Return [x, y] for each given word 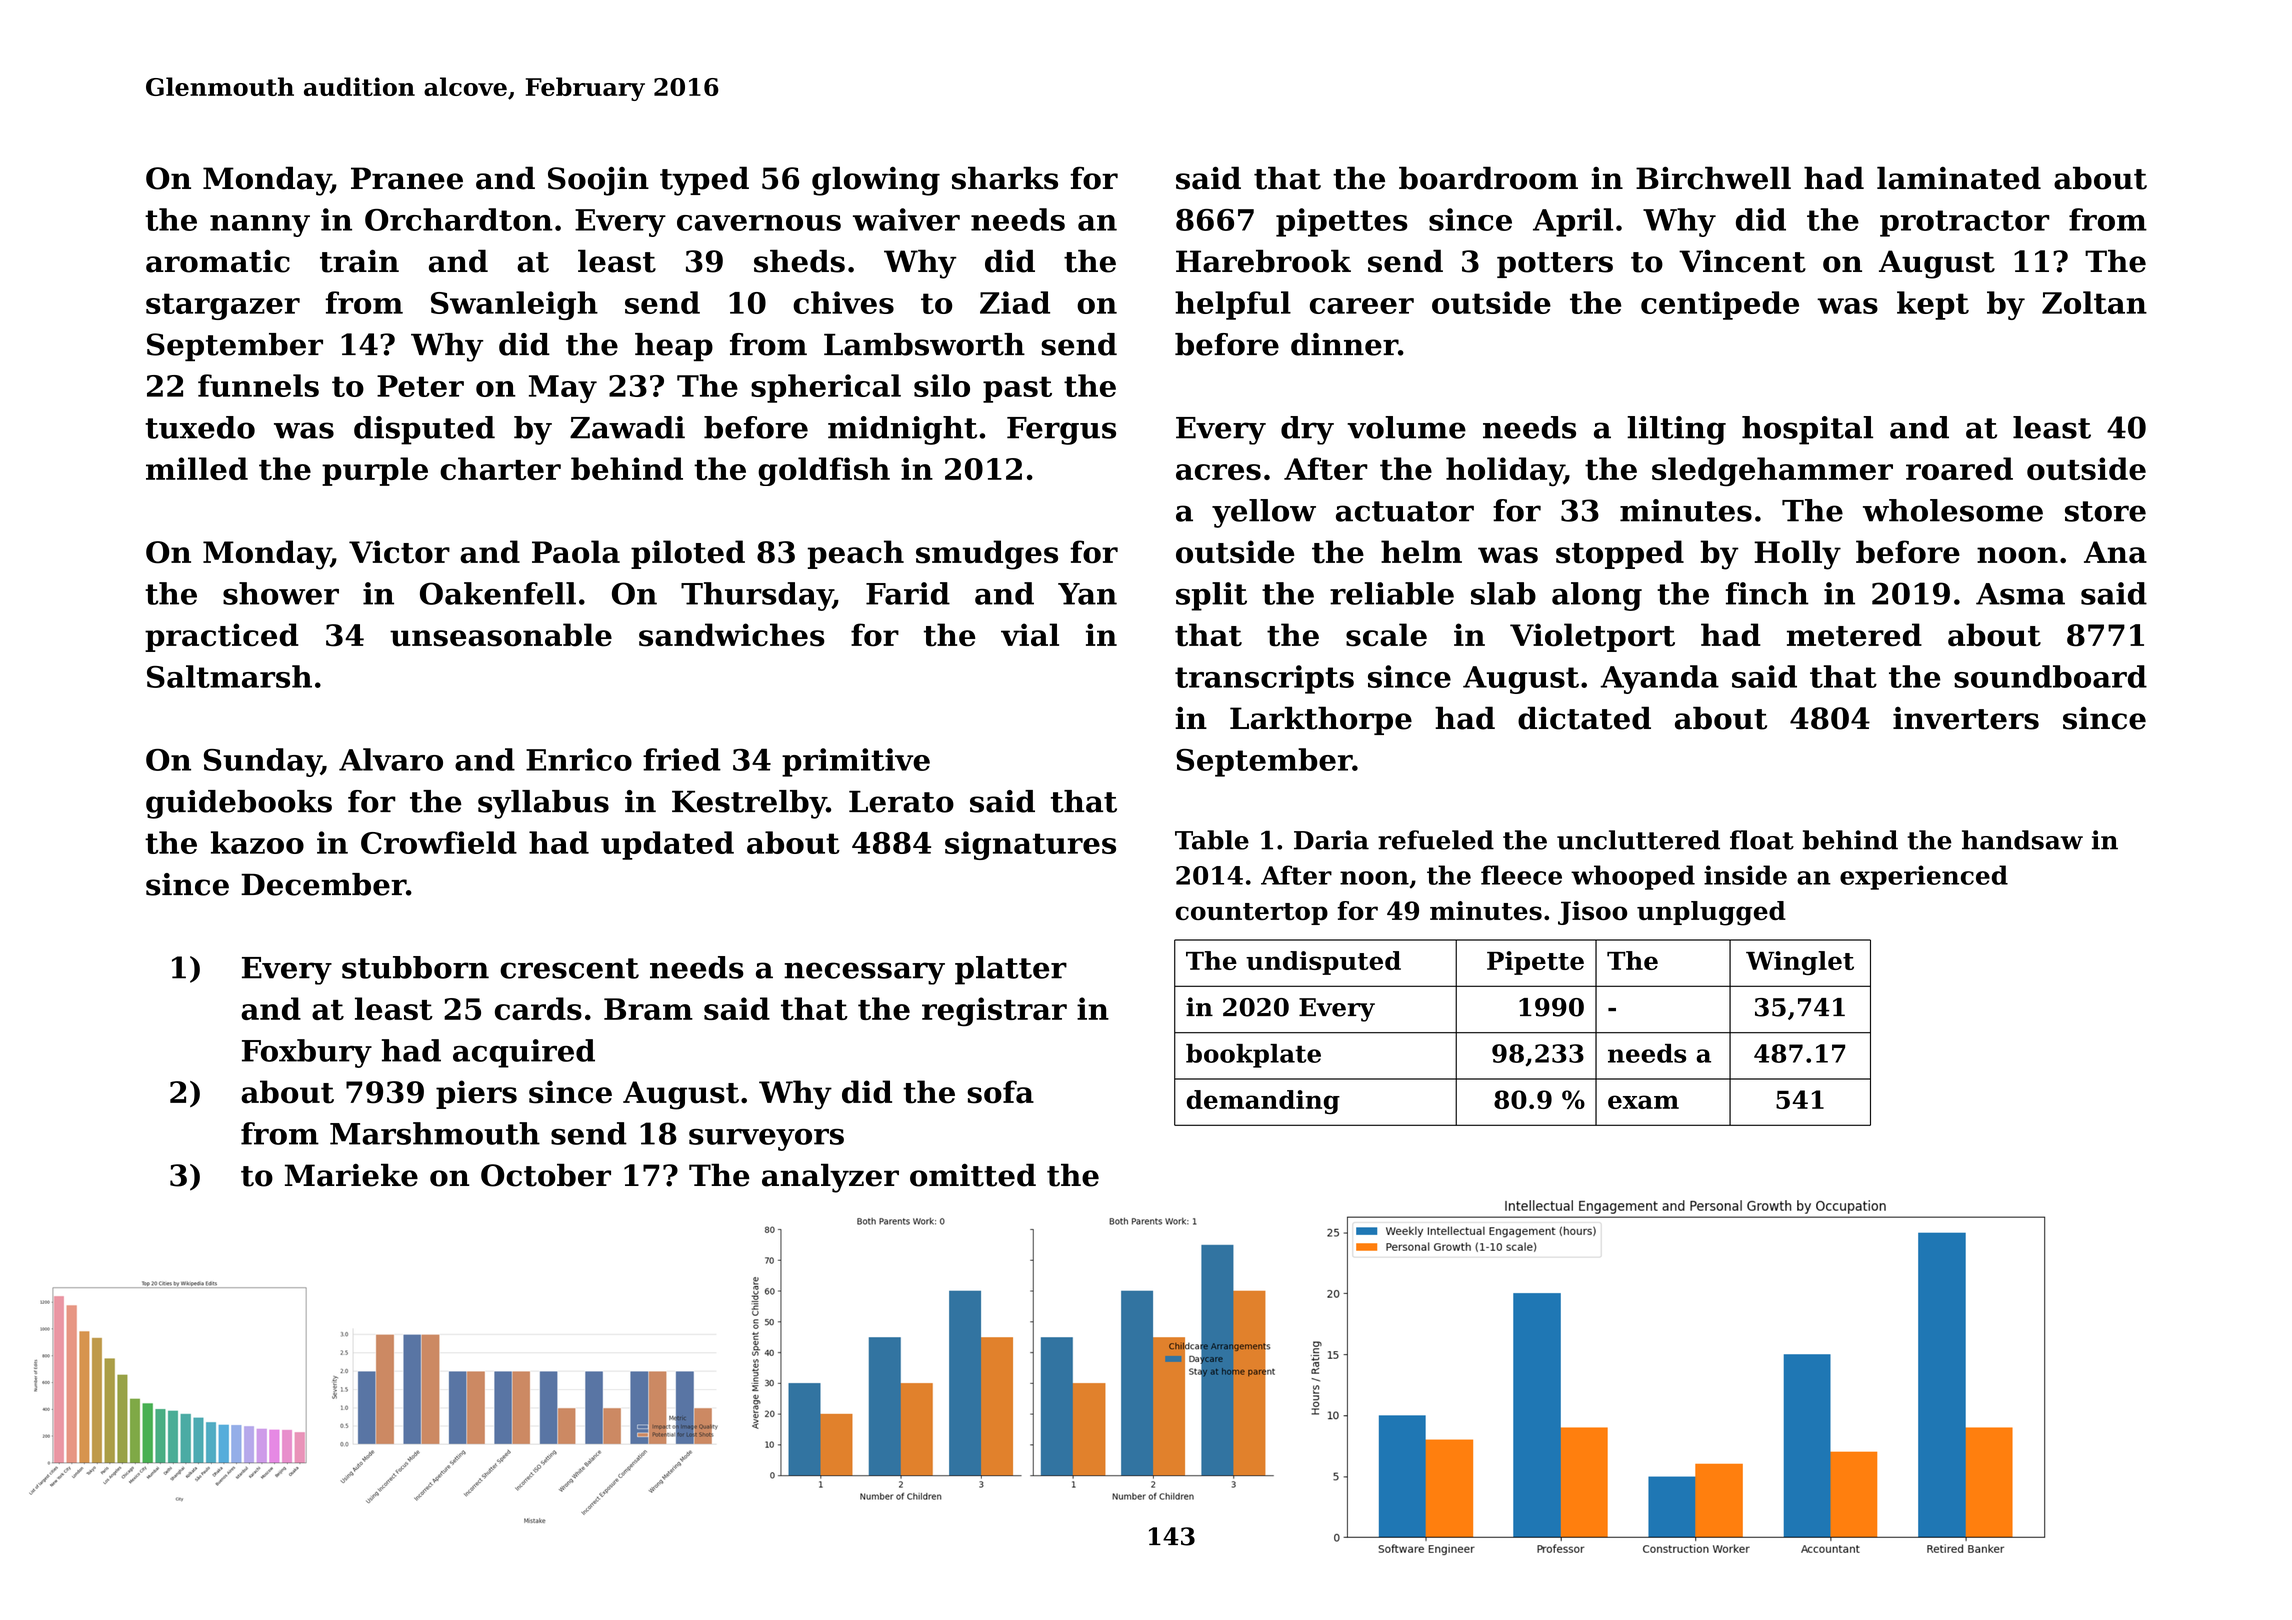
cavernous [759, 223]
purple [375, 471]
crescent [569, 968]
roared [1959, 468]
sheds [799, 261]
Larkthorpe [1321, 720]
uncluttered [1638, 840]
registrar [994, 1012]
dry [1307, 430]
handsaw [2022, 840]
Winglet [1800, 963]
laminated [1959, 178]
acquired [524, 1053]
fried [682, 759]
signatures [1030, 845]
